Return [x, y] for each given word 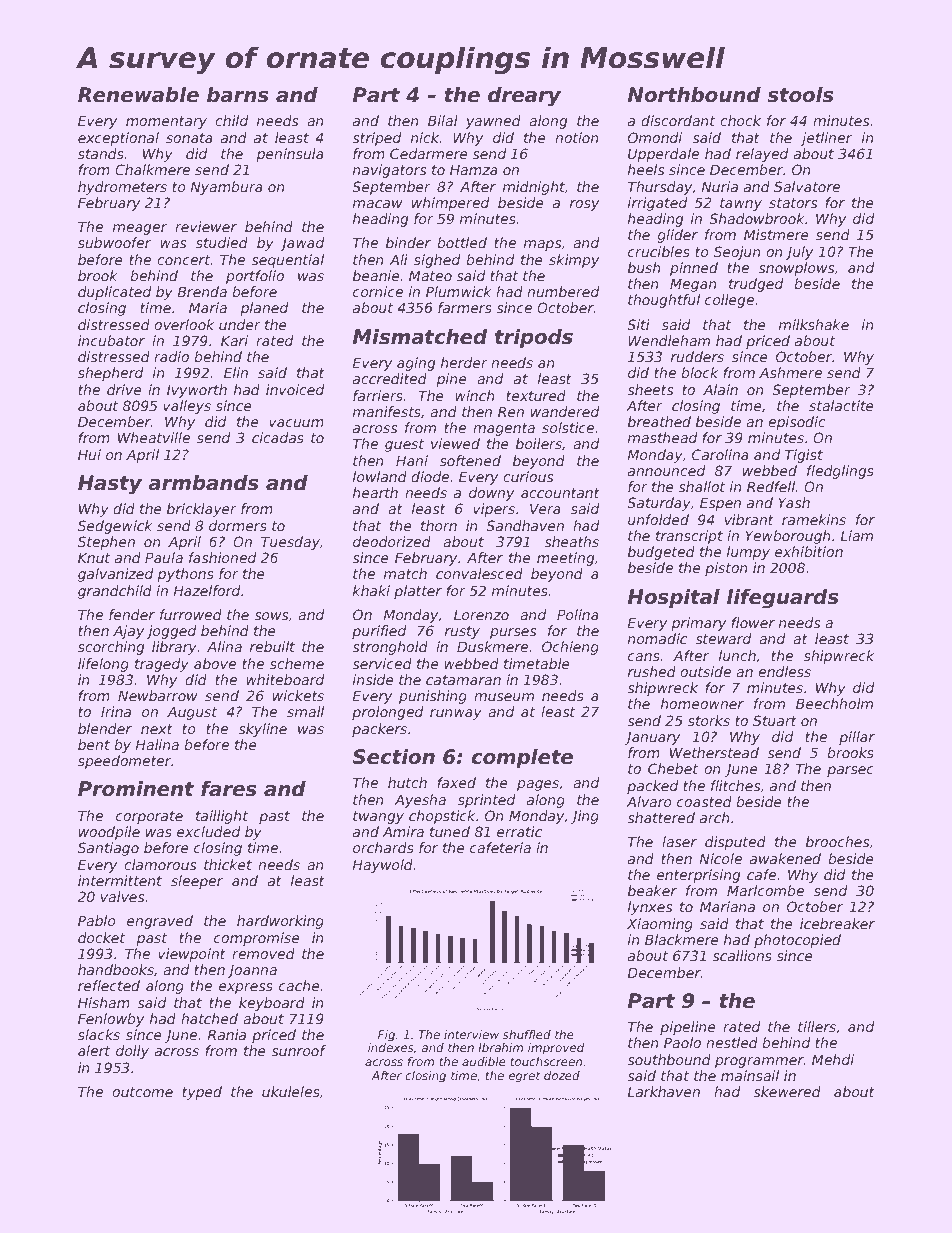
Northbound [694, 95]
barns [238, 95]
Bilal [443, 120]
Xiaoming [660, 925]
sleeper [197, 882]
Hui [89, 454]
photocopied [797, 941]
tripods [534, 338]
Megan [693, 285]
